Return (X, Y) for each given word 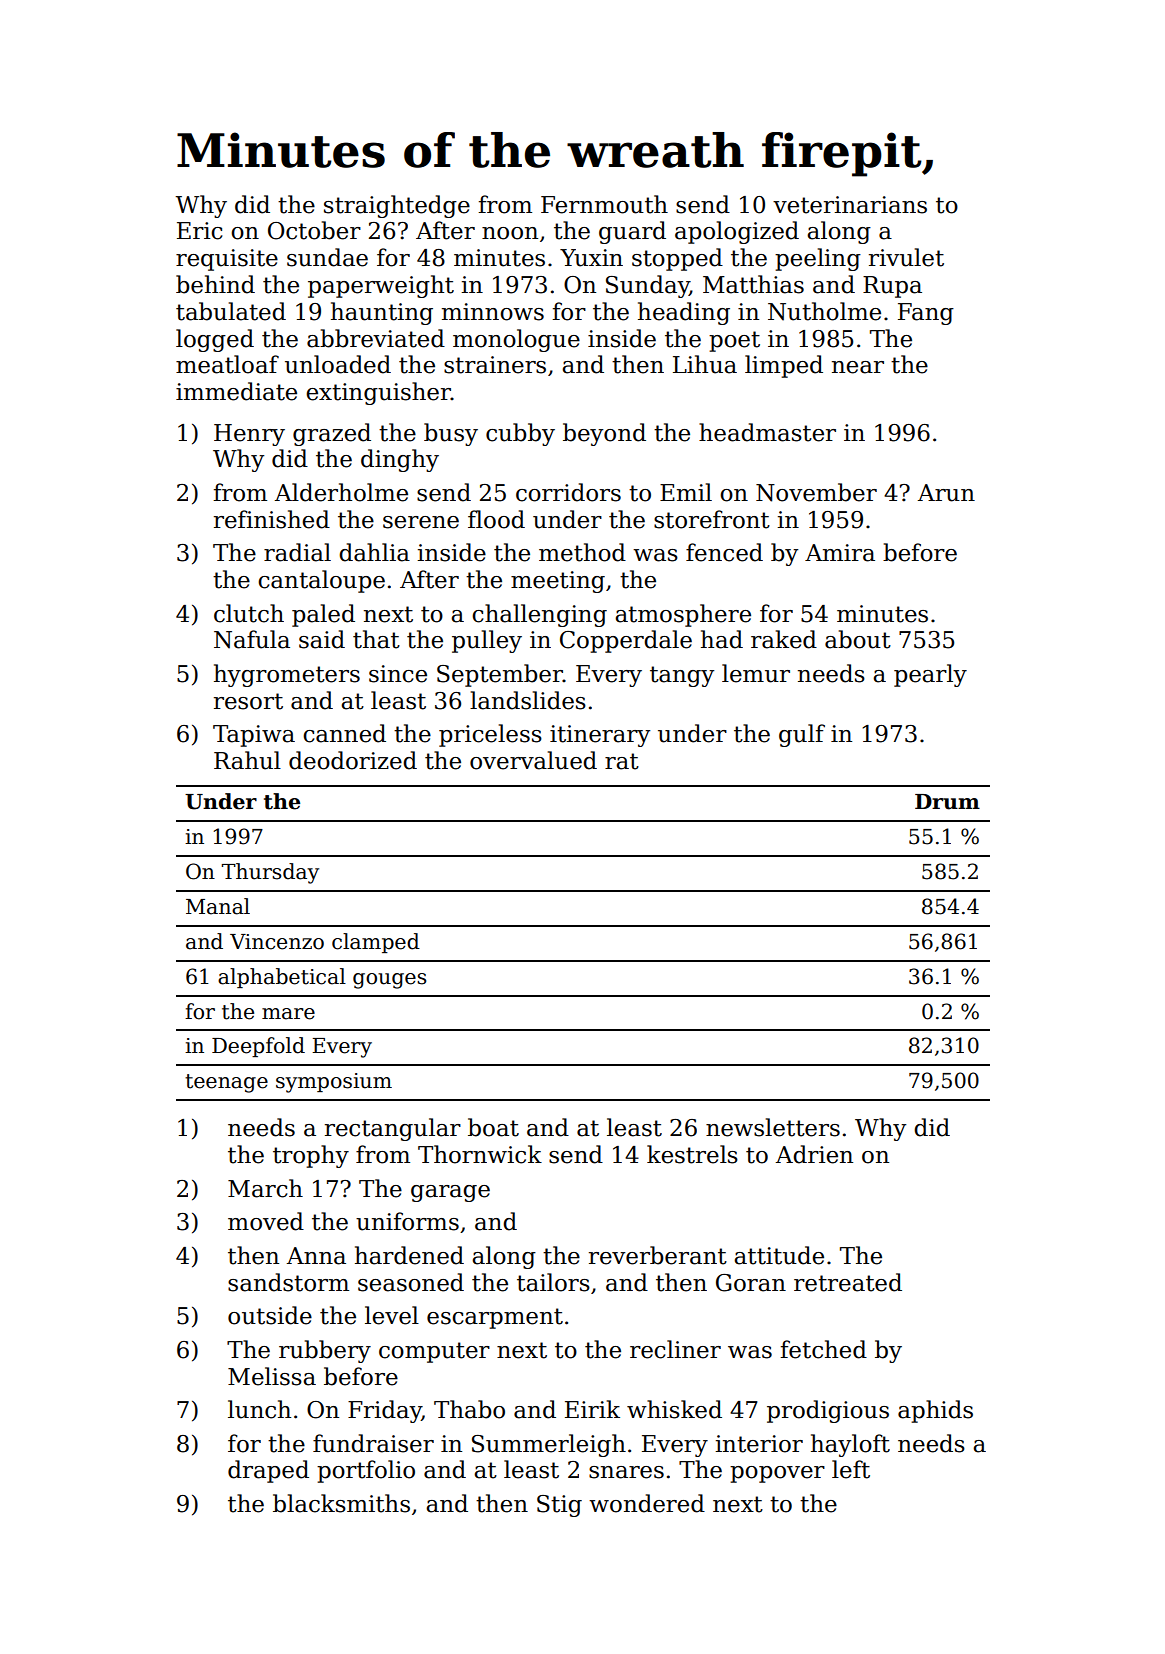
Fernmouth (604, 204)
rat (622, 761)
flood (496, 519)
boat (493, 1127)
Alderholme (341, 492)
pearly (930, 675)
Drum (947, 802)
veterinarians (850, 205)
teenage (226, 1083)
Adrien (814, 1154)
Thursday (270, 873)
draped (268, 1471)
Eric (199, 231)
